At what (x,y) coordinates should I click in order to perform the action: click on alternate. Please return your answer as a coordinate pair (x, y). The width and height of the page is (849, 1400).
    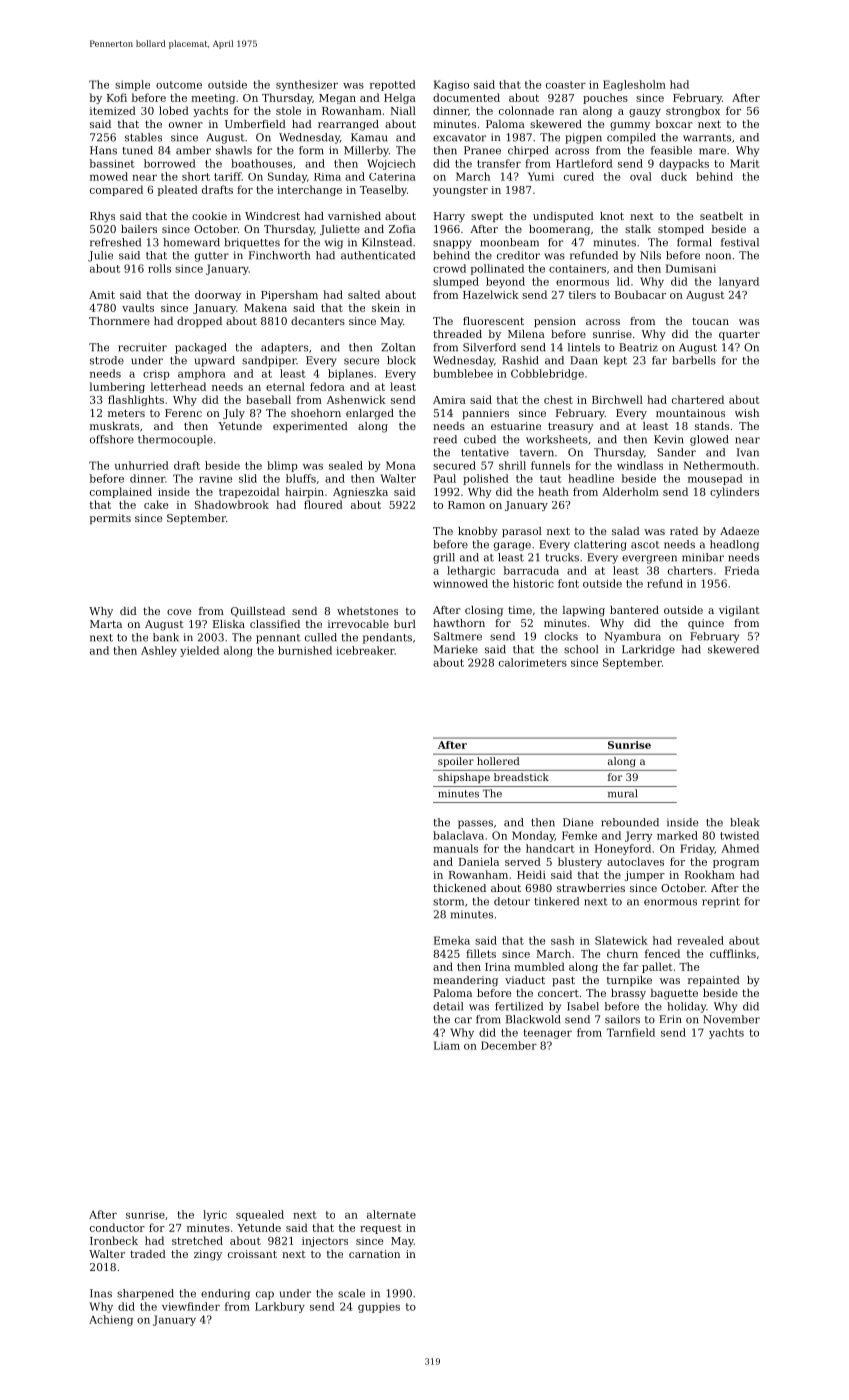
    Looking at the image, I should click on (391, 1214).
